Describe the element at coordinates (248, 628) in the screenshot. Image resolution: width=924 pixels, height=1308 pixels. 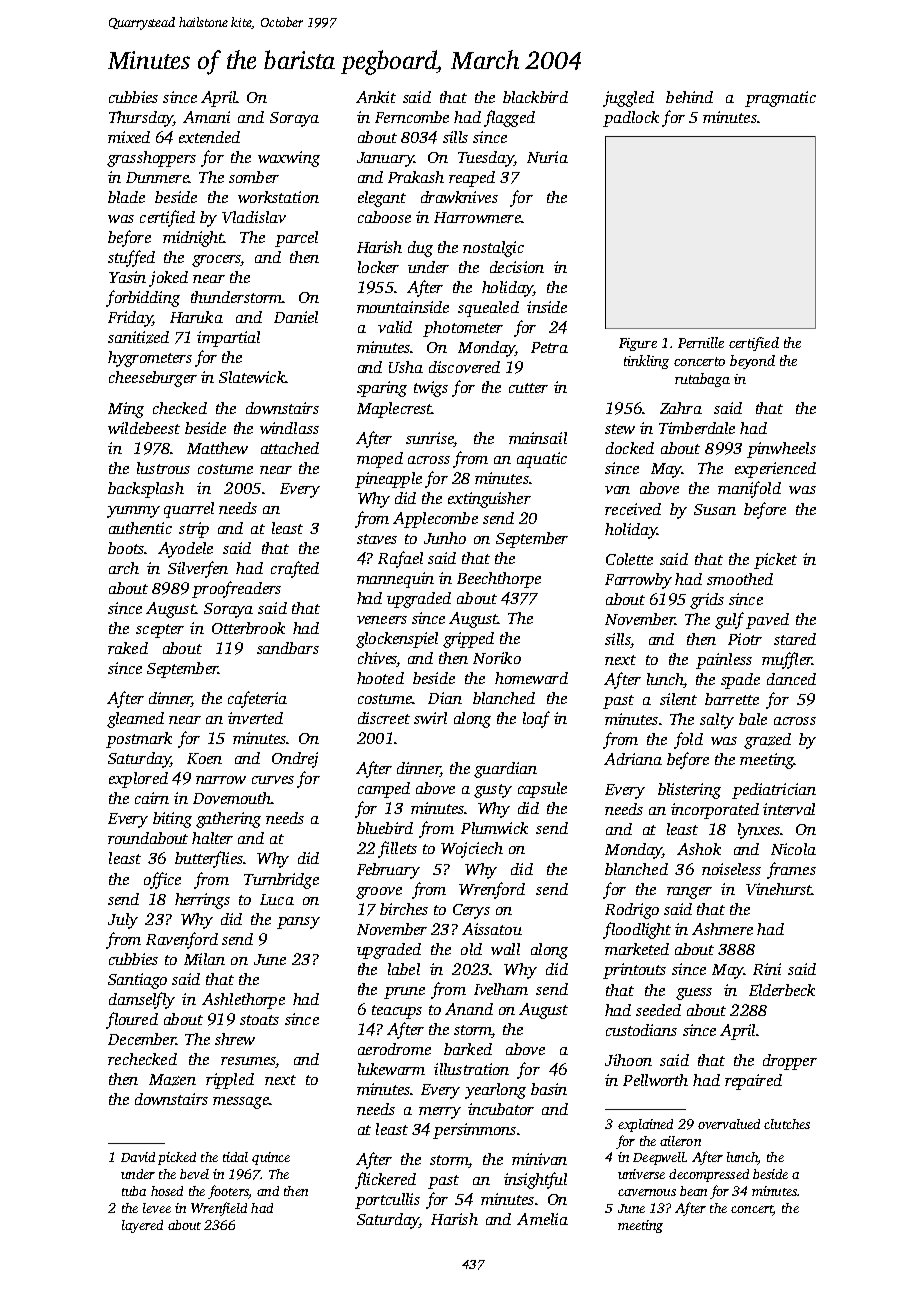
I see `Otterbrook` at that location.
